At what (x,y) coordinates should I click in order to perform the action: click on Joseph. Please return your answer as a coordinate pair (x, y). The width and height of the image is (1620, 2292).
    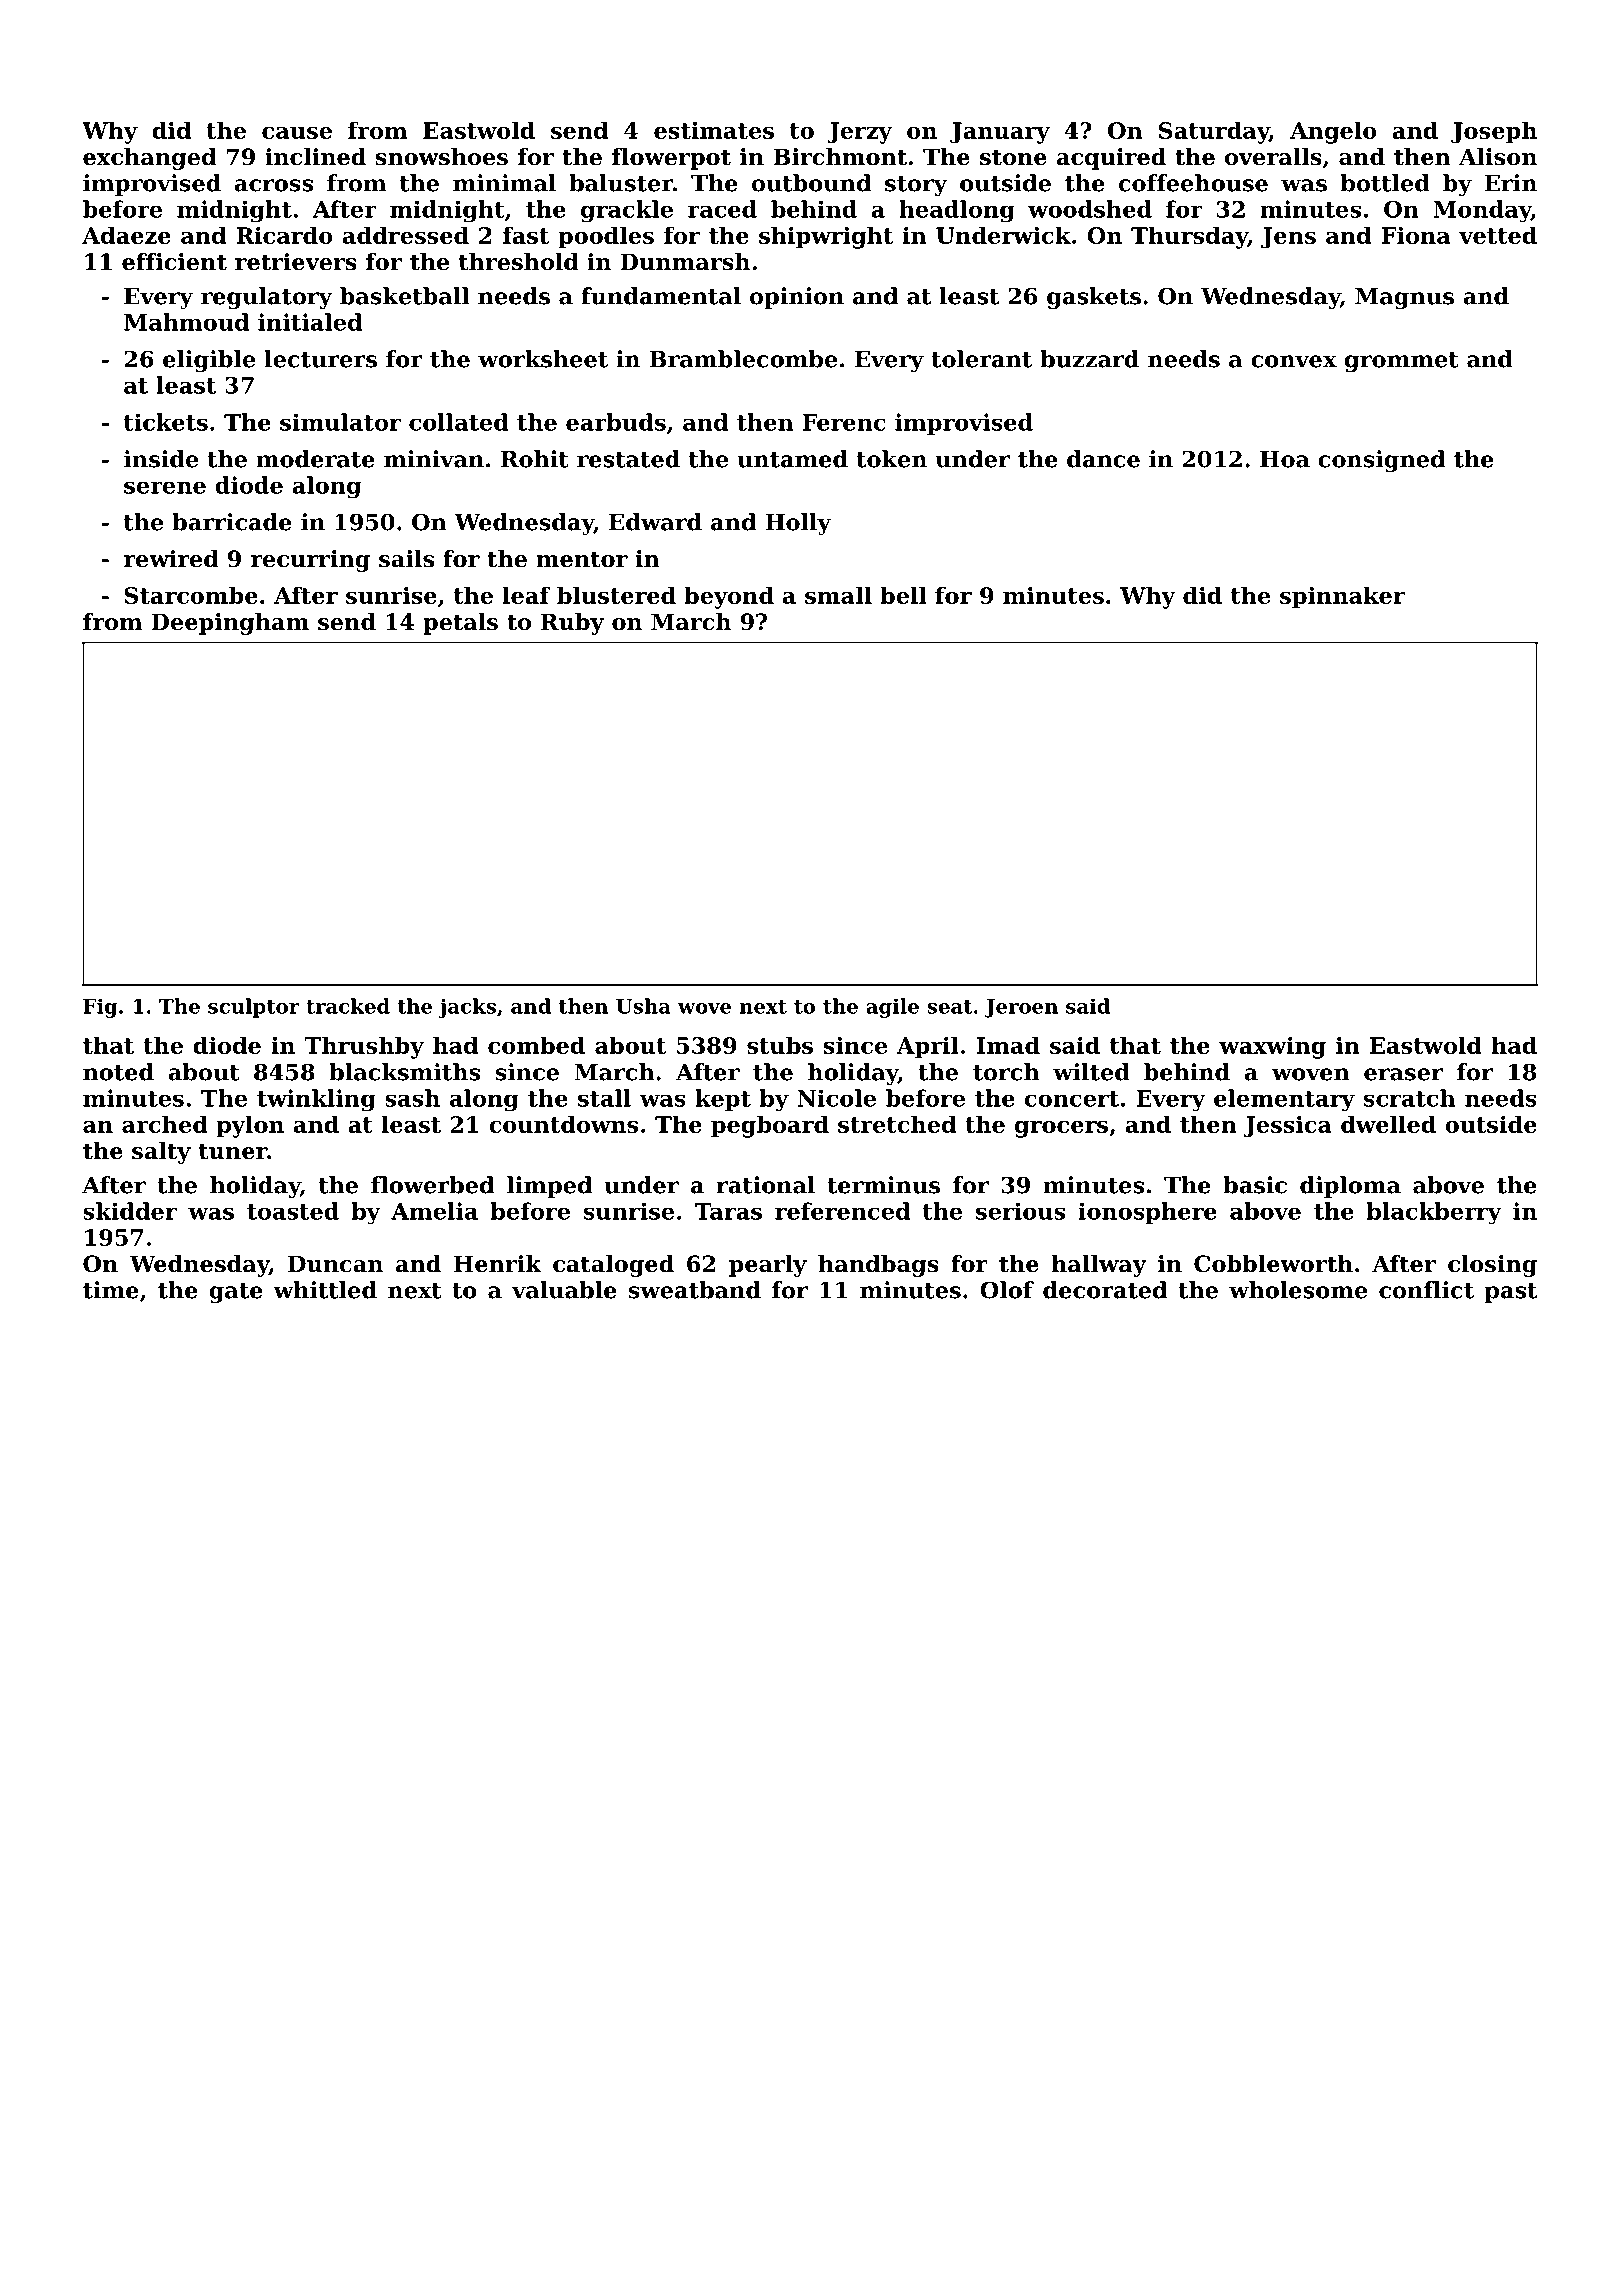
    Looking at the image, I should click on (1494, 132).
